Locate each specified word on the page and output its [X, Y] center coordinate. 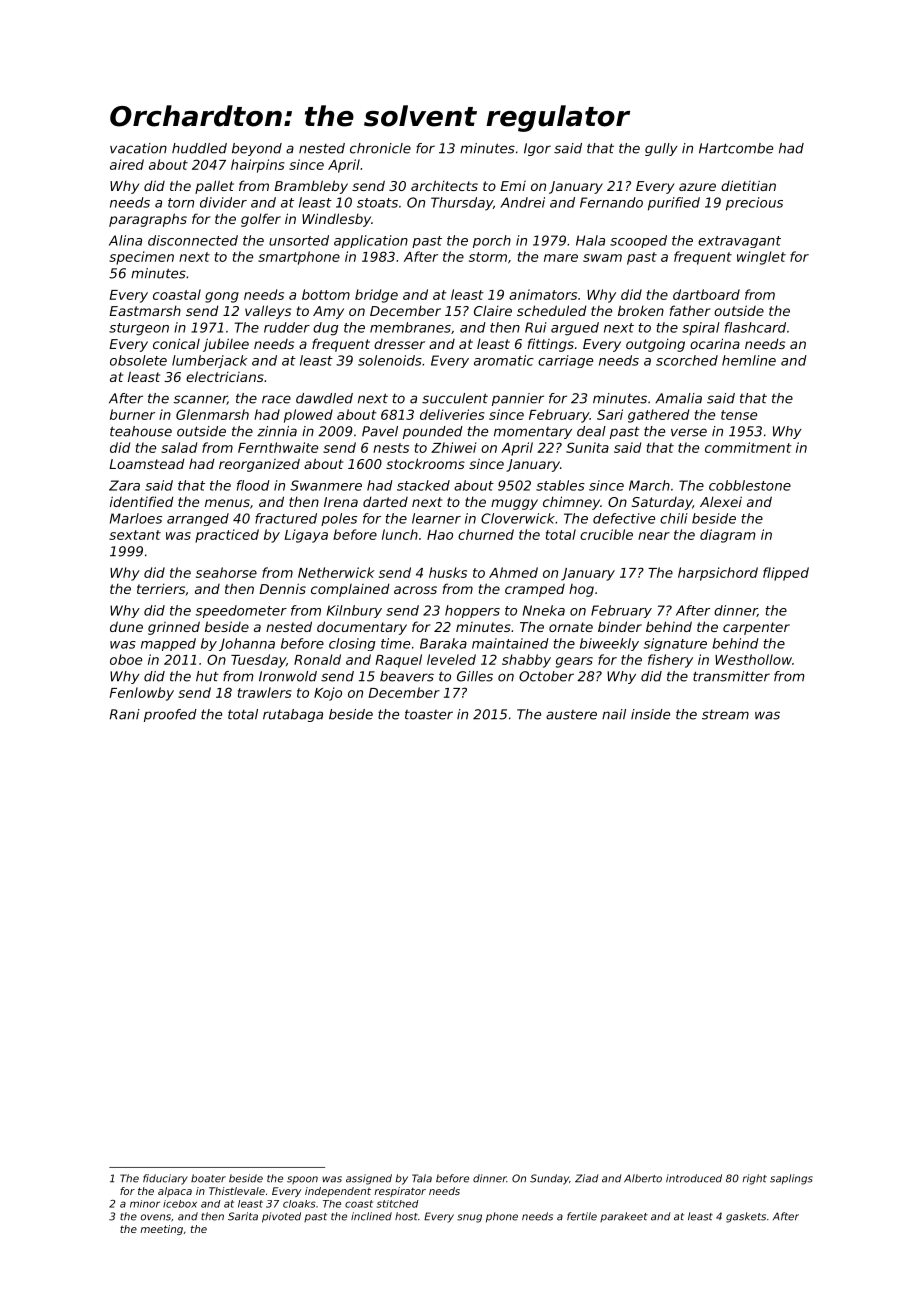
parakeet [624, 1217]
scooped [638, 241]
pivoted [281, 1217]
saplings [791, 1179]
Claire [493, 310]
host [406, 1216]
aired [127, 164]
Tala [422, 1178]
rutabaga [293, 715]
